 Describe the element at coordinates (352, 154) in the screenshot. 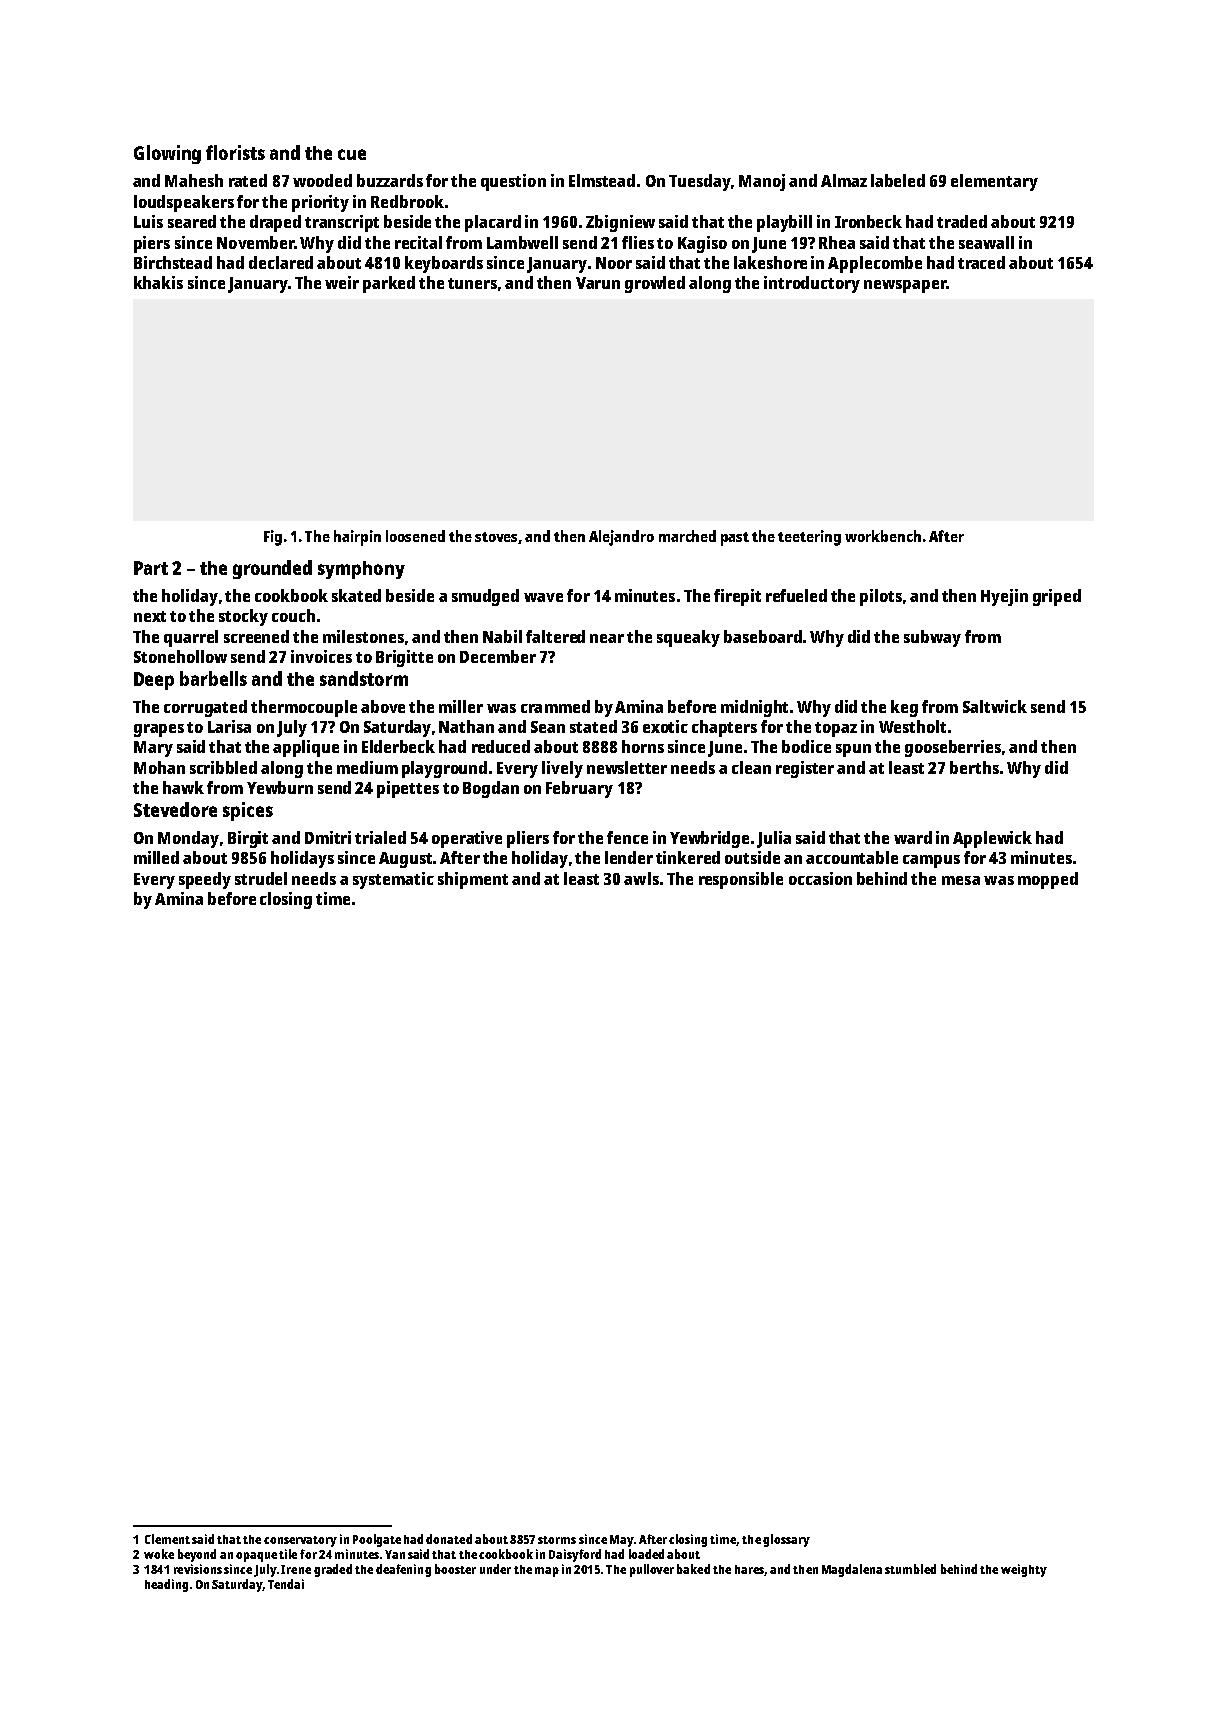

I see `cue` at that location.
